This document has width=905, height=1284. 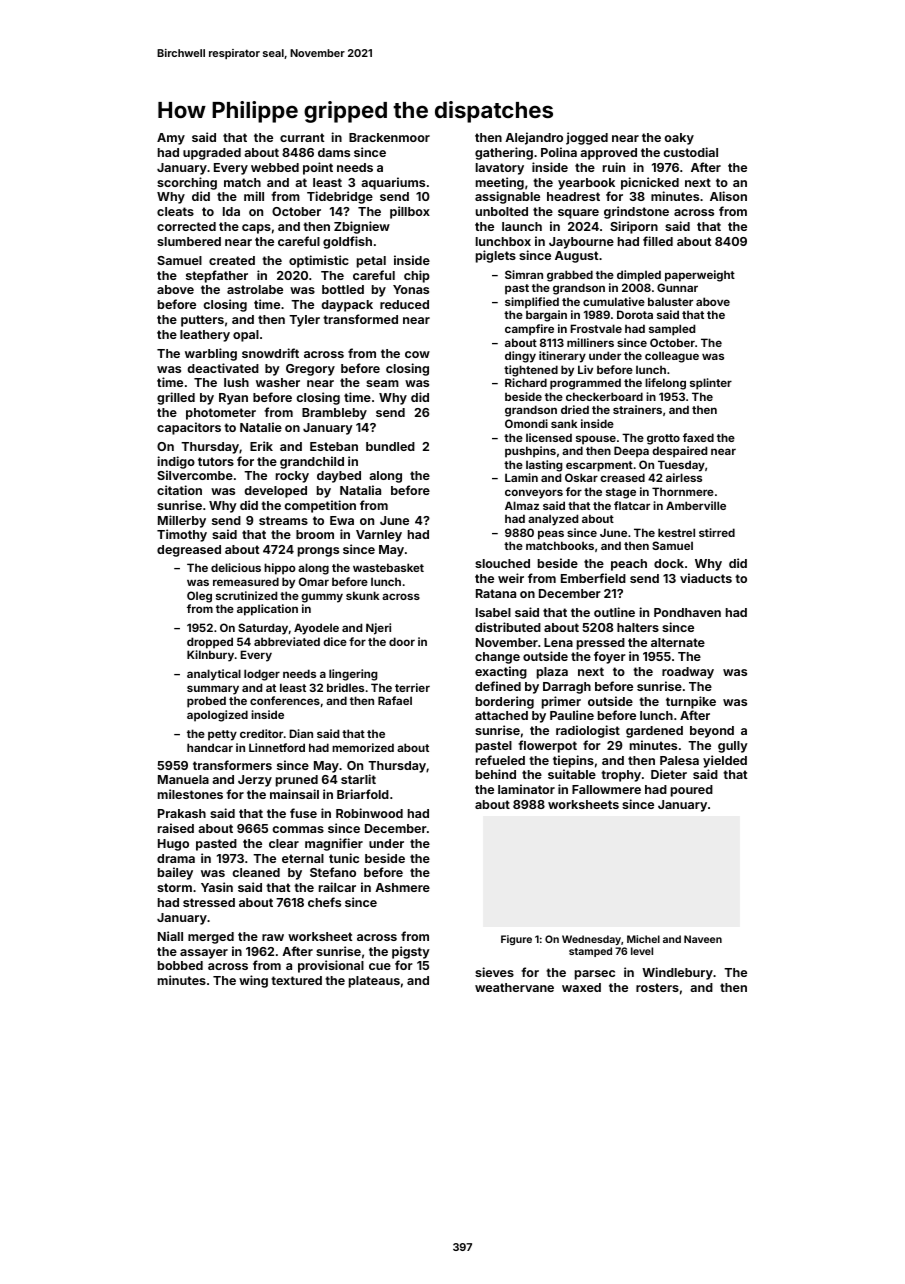 I want to click on currant, so click(x=302, y=137).
